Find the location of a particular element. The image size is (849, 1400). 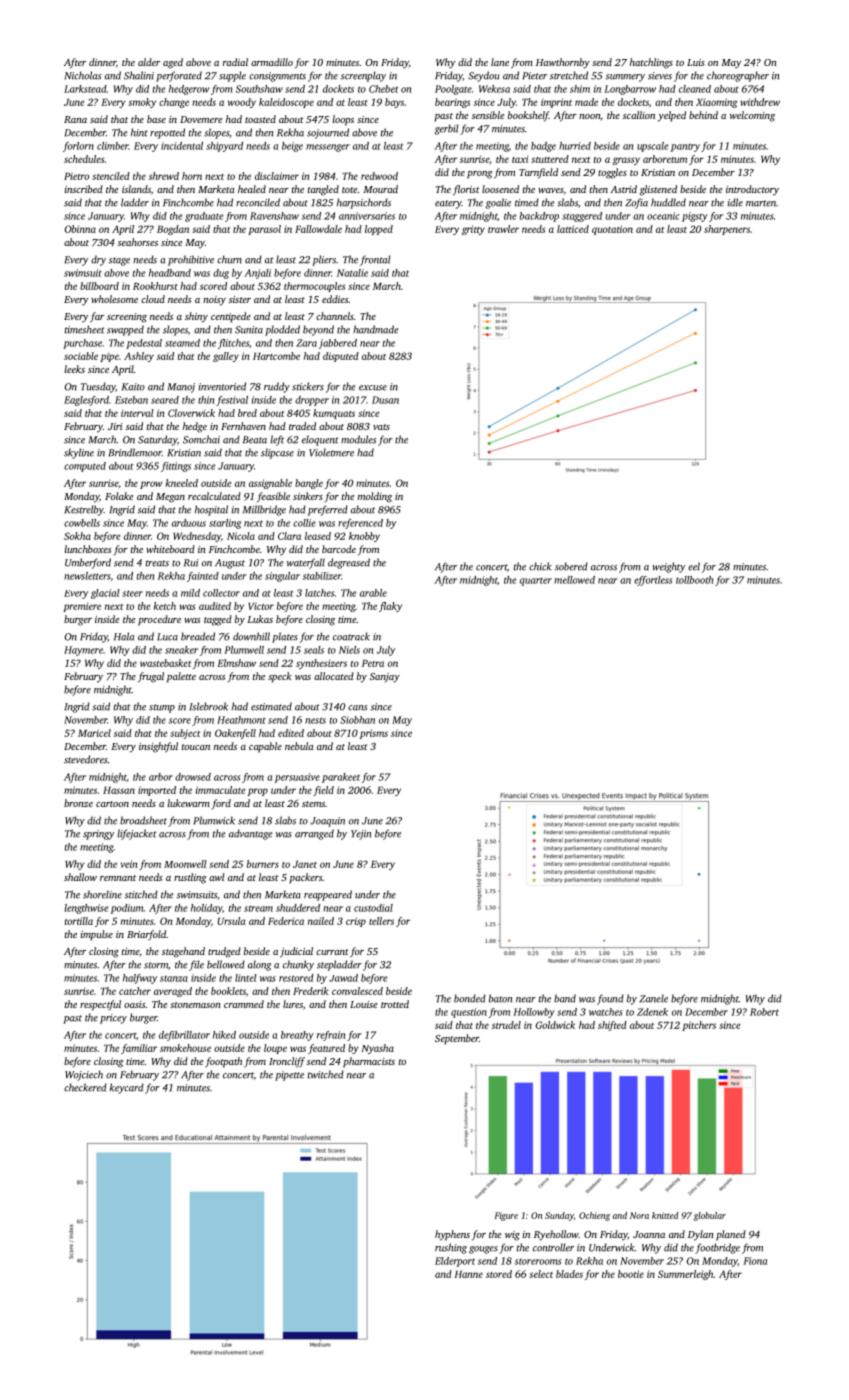

lopped is located at coordinates (379, 230).
